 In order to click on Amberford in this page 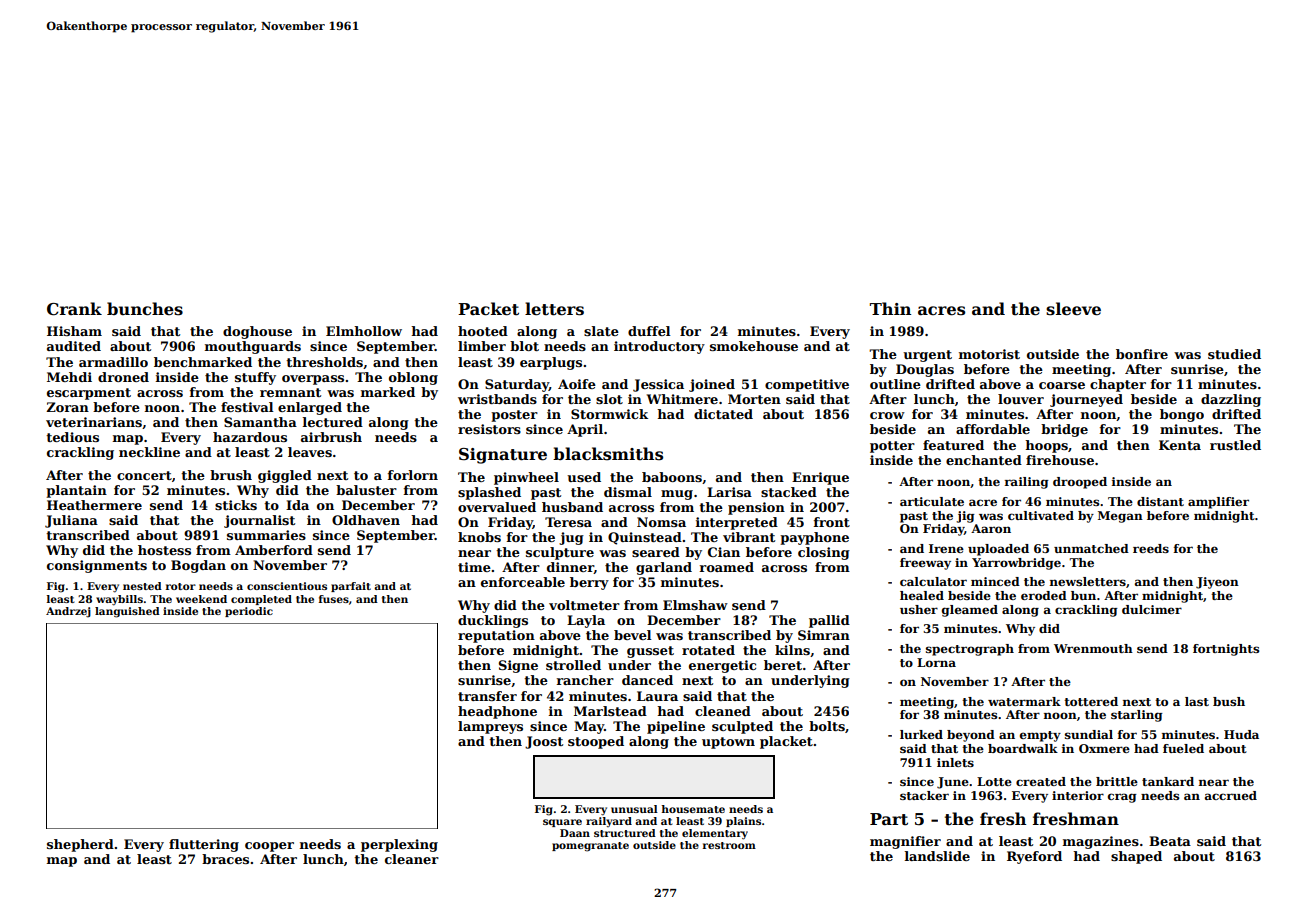, I will do `click(274, 550)`.
